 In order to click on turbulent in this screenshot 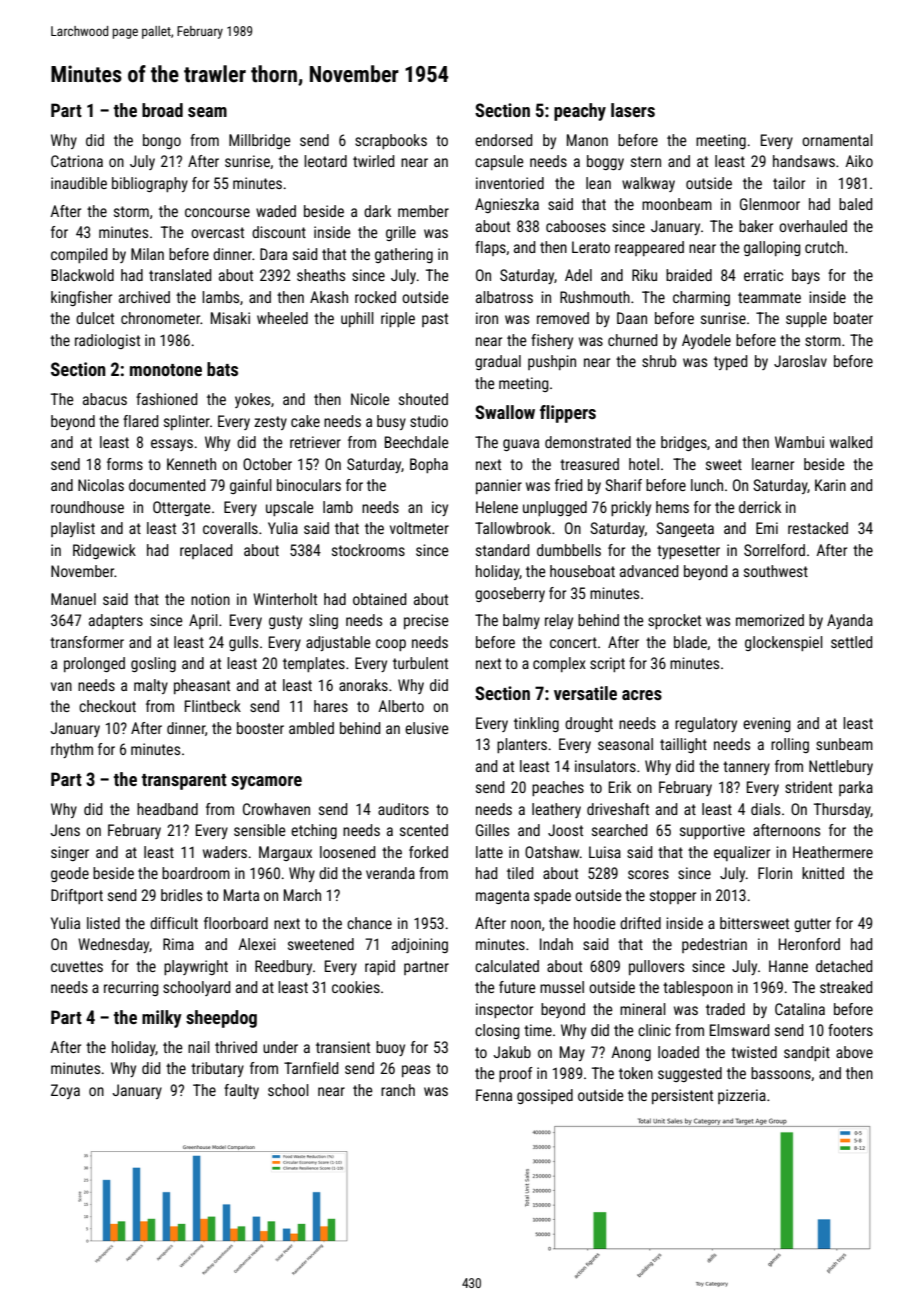, I will do `click(420, 663)`.
